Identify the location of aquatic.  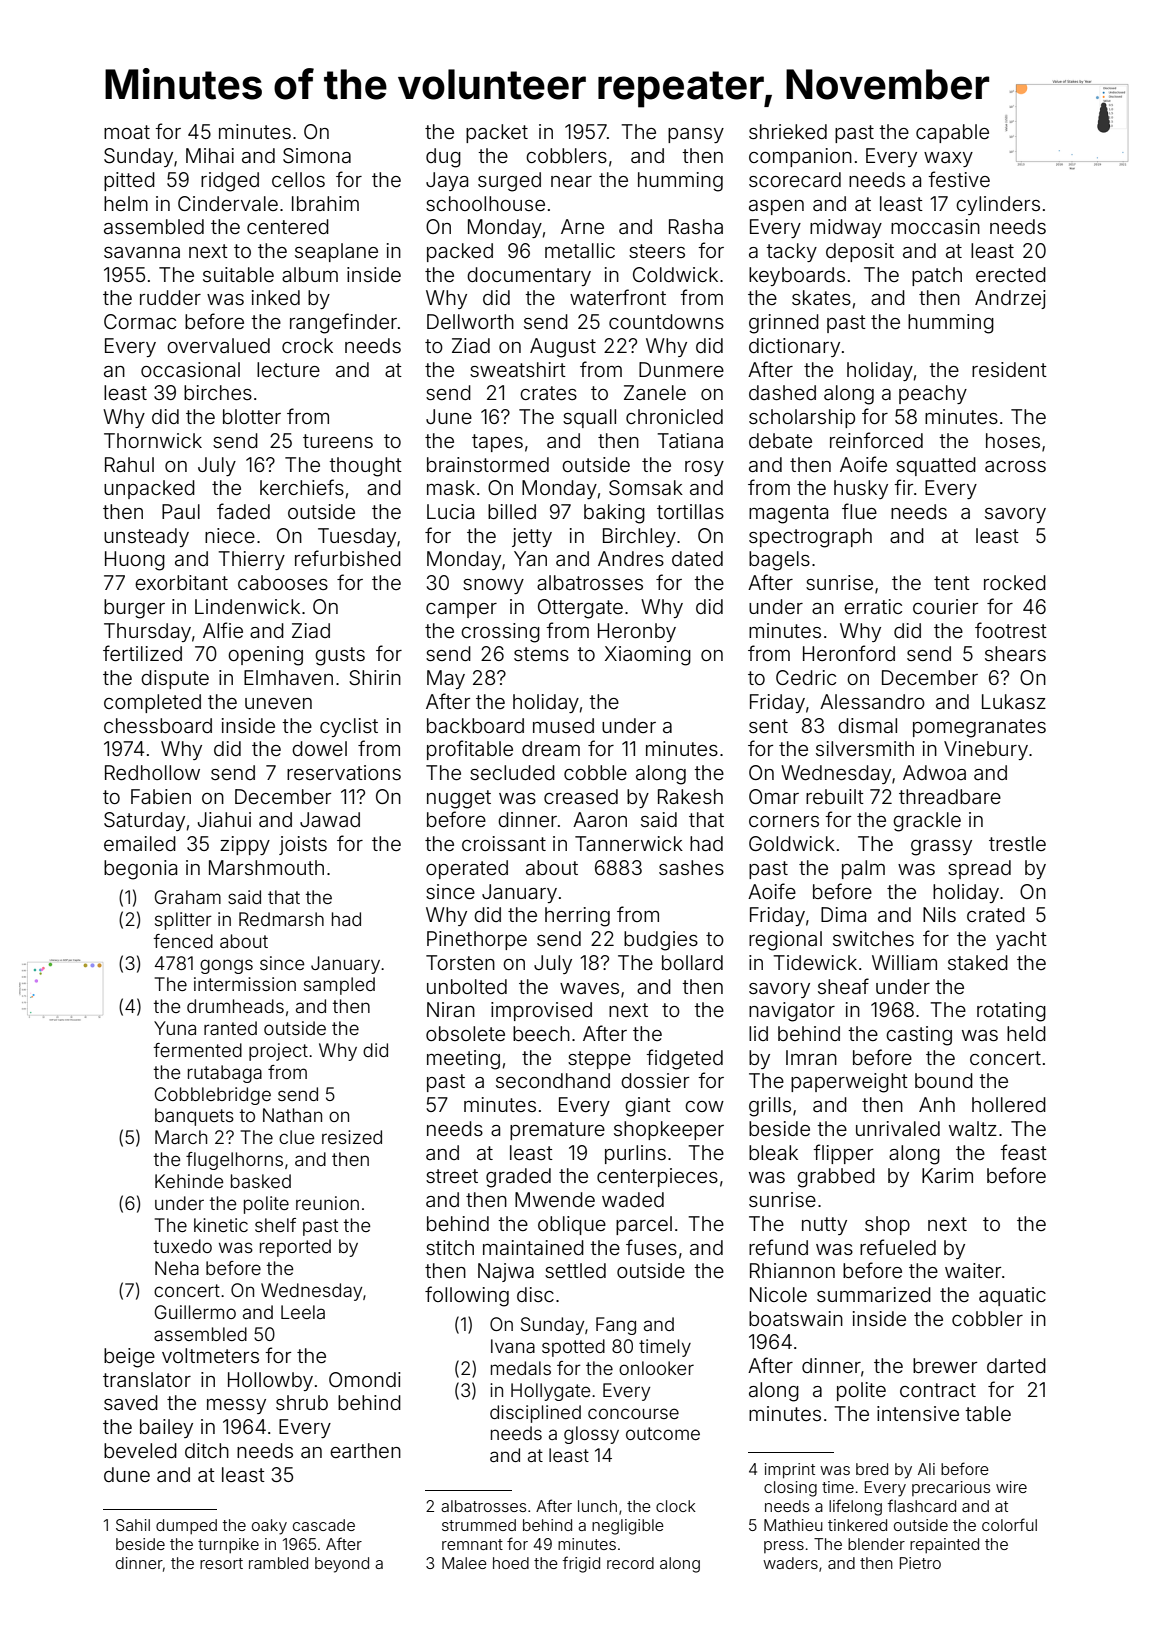
(1012, 1296).
